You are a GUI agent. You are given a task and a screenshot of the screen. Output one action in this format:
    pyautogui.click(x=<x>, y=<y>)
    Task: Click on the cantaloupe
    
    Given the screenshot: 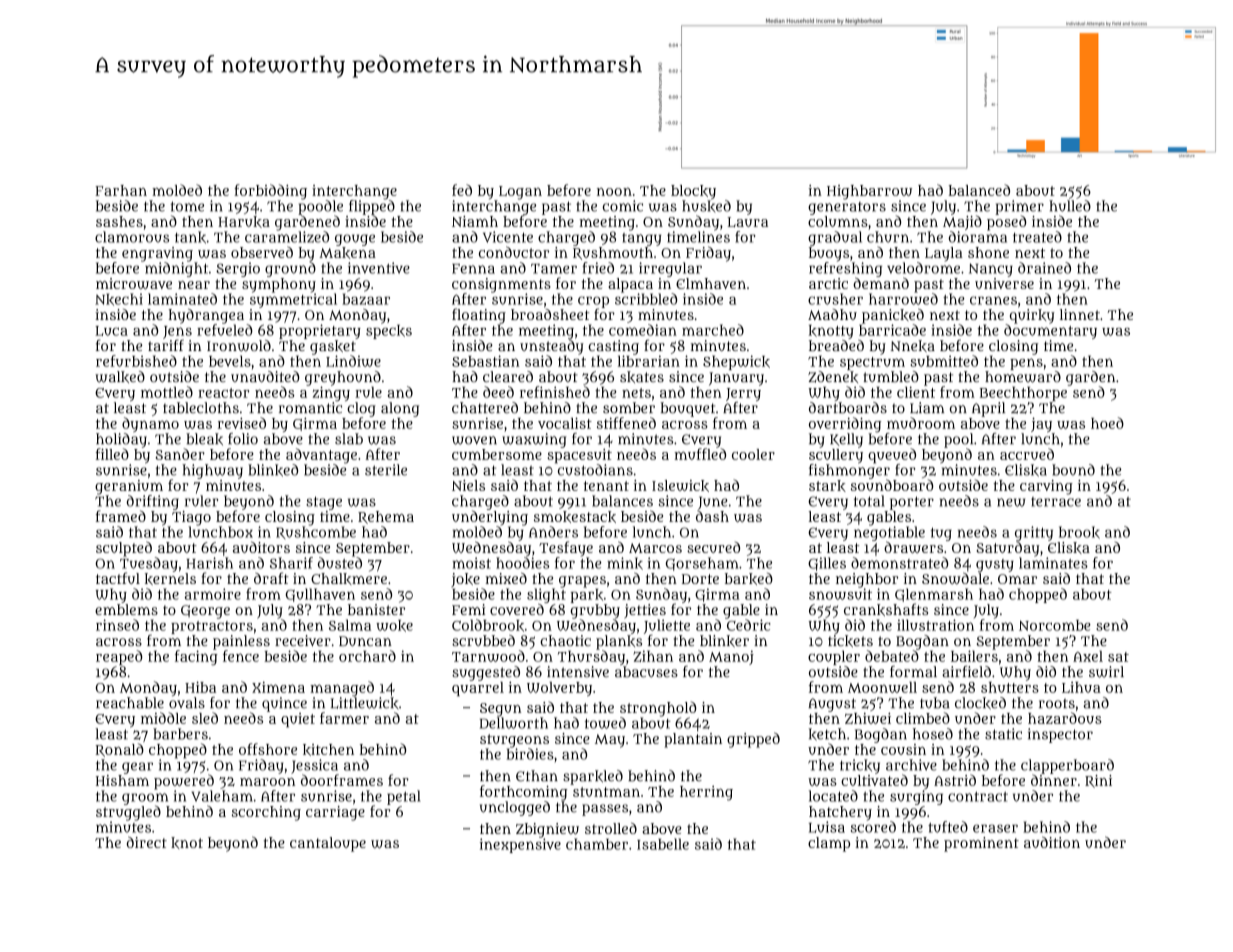 What is the action you would take?
    pyautogui.click(x=328, y=844)
